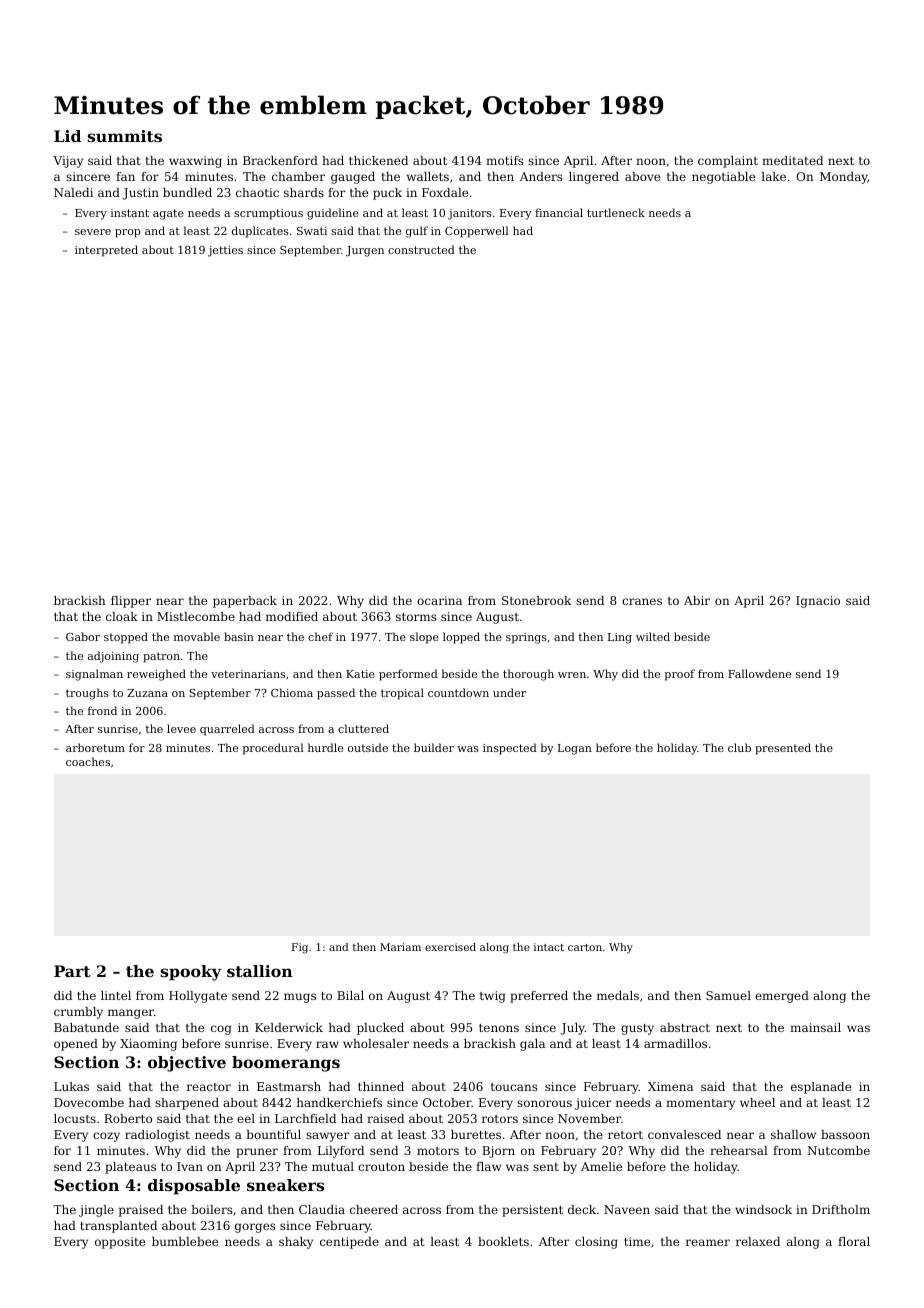 This document has width=924, height=1308. I want to click on constructed, so click(421, 249).
